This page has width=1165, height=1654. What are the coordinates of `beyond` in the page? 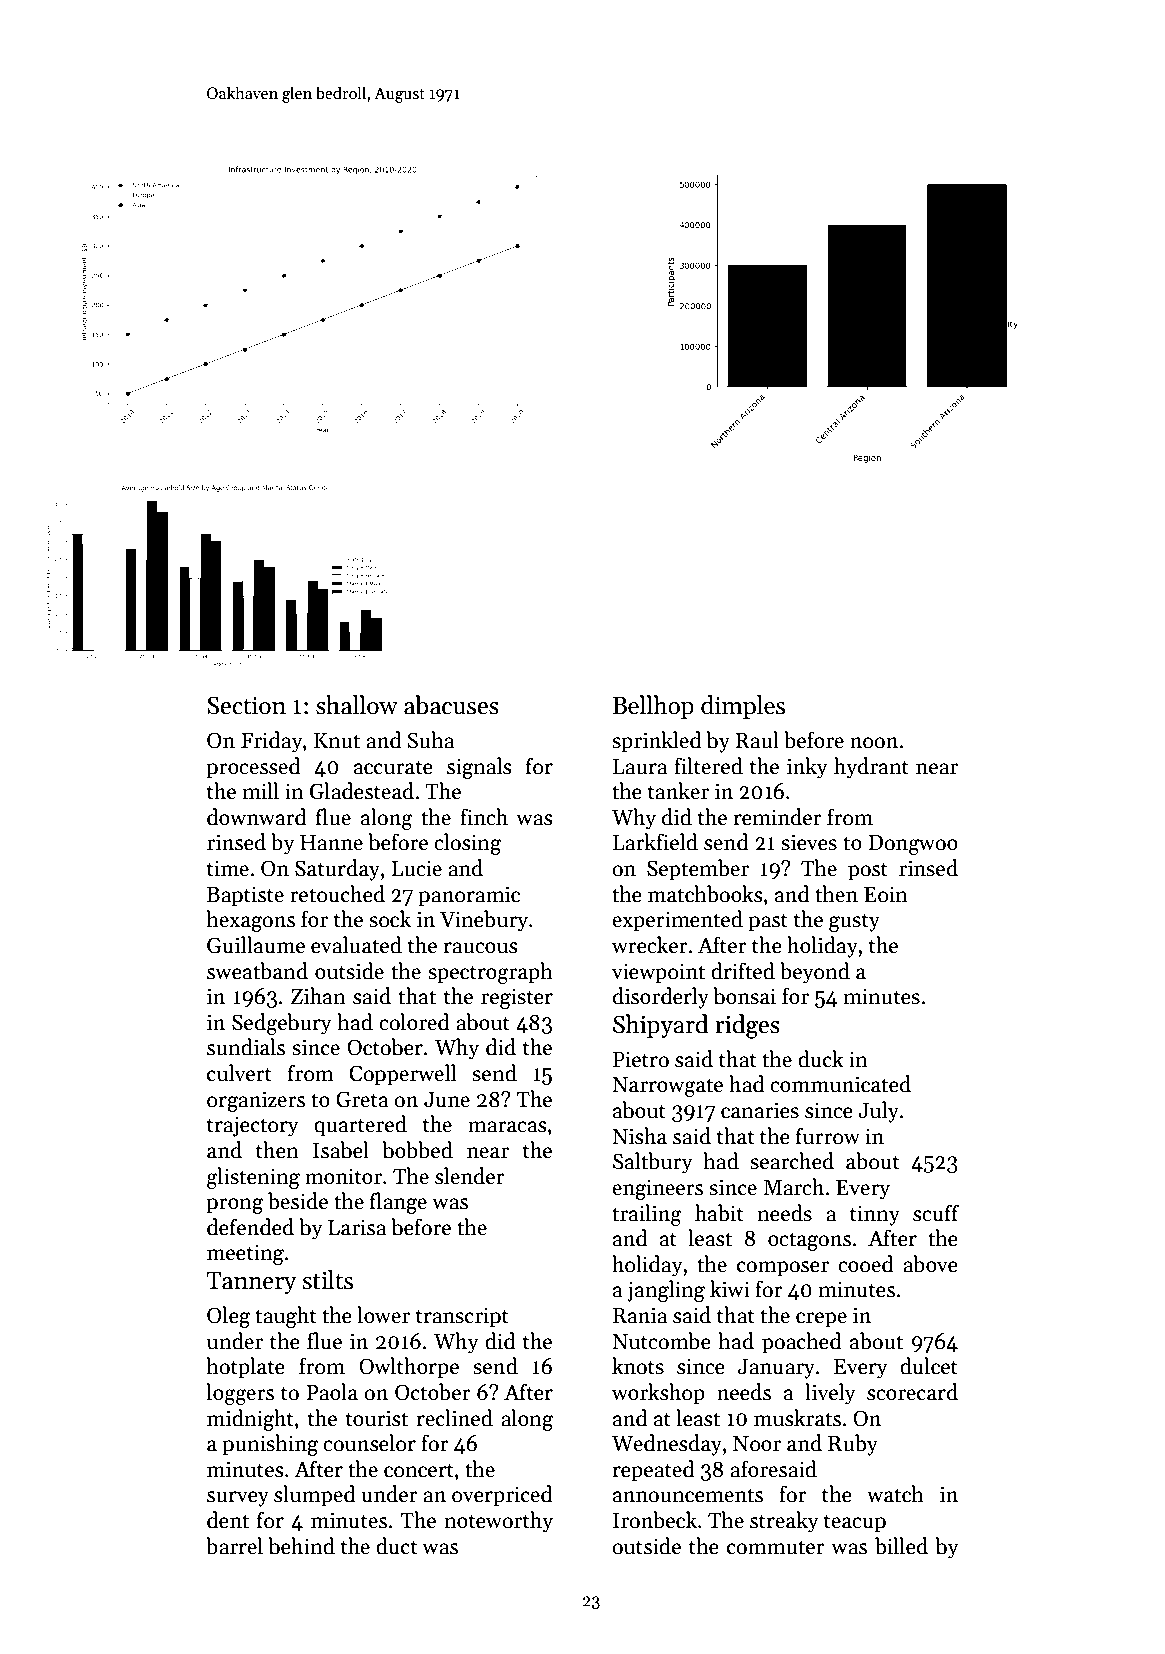 It's located at (815, 973).
